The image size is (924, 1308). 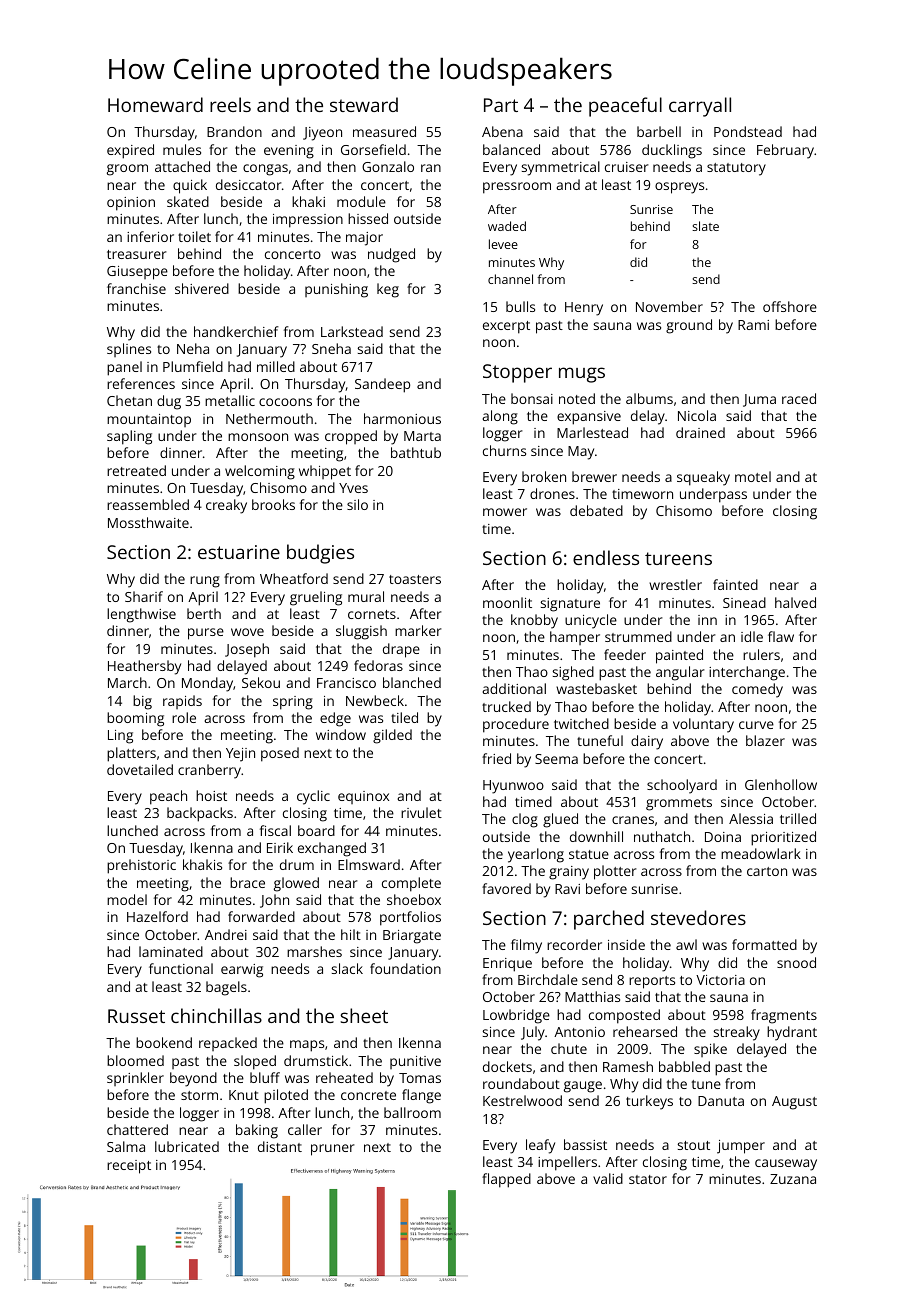 I want to click on rehearsed, so click(x=645, y=1031).
